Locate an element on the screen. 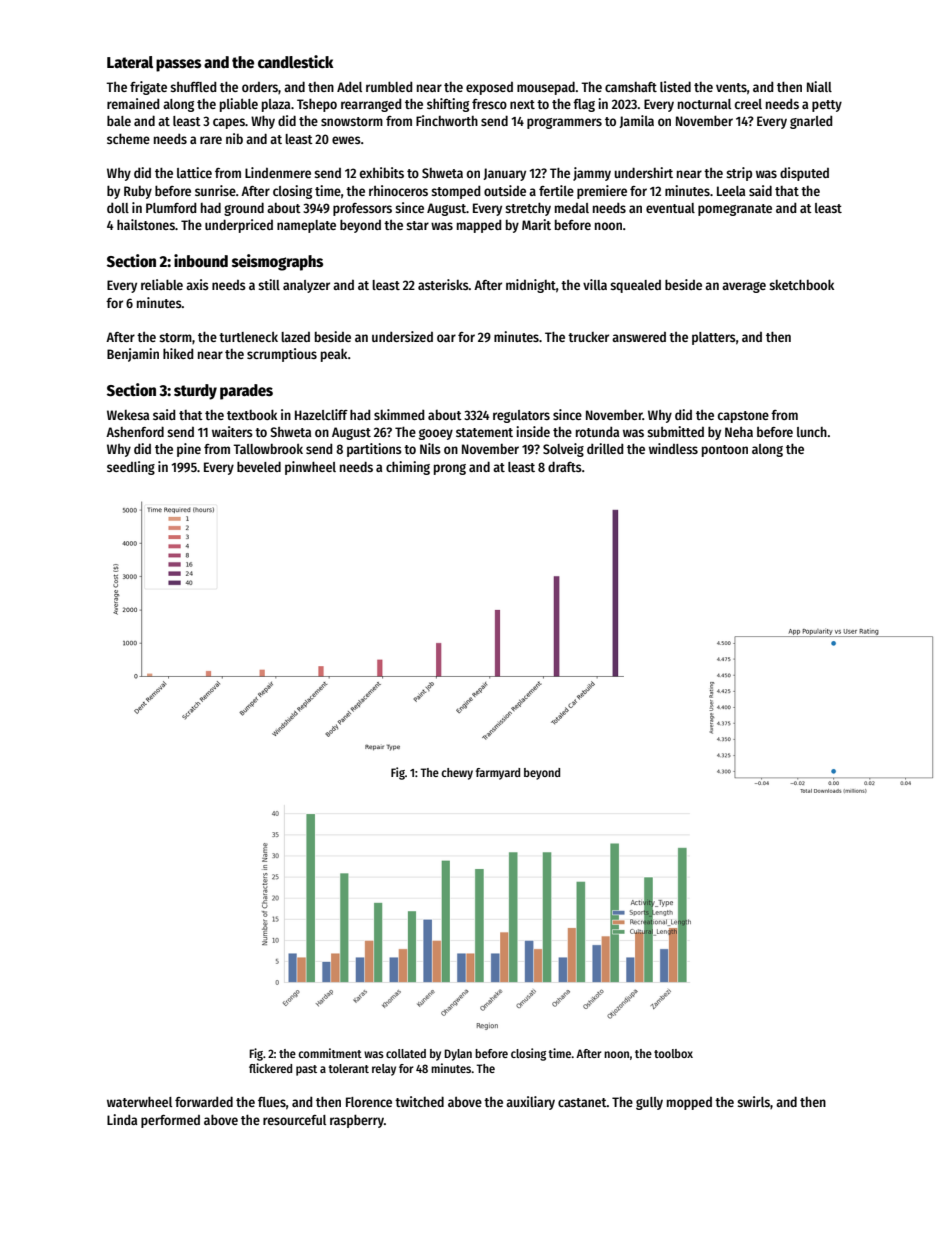  collated is located at coordinates (406, 1053).
